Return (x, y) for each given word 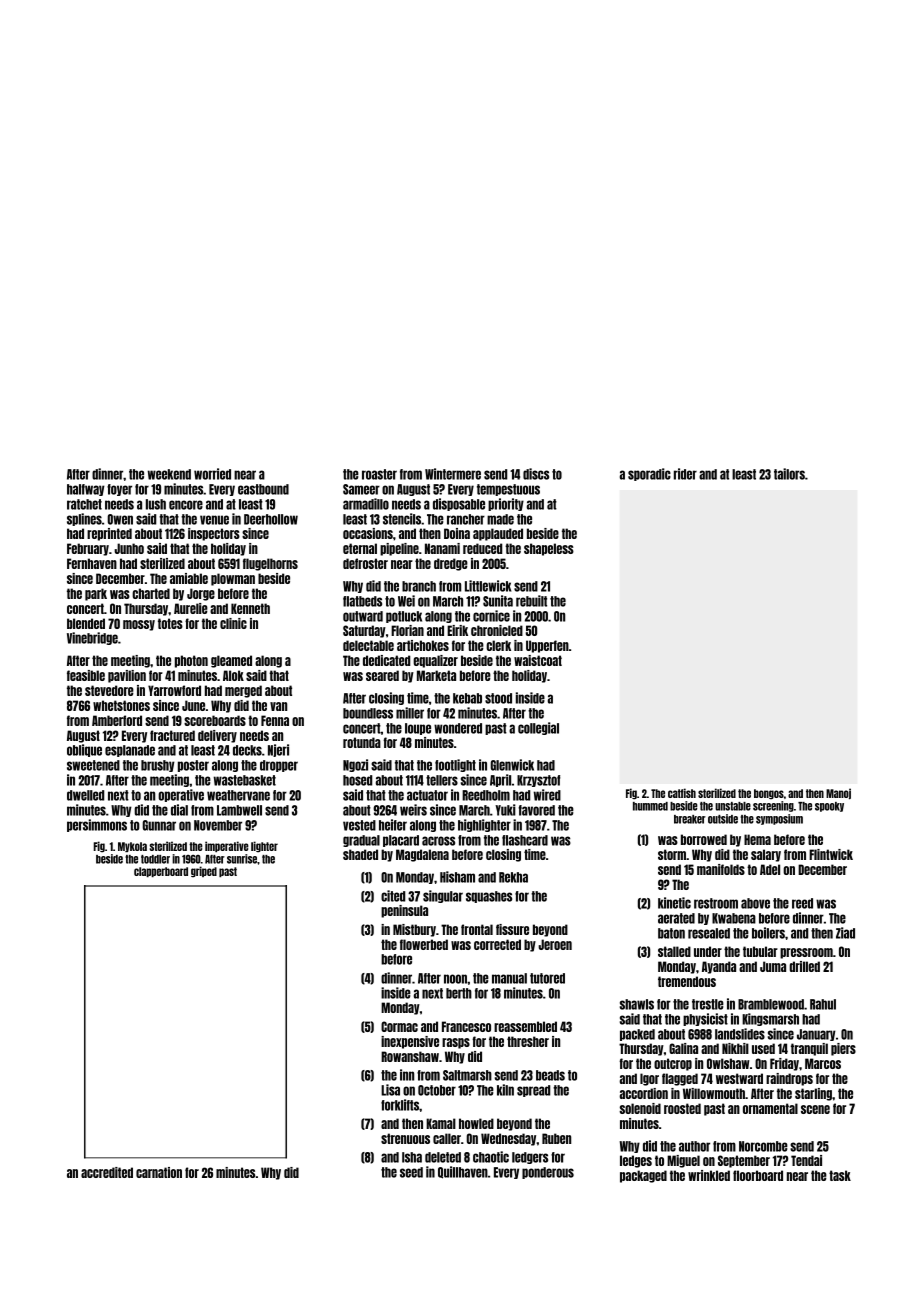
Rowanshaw (410, 1056)
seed (411, 1172)
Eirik (457, 630)
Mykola (132, 847)
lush (156, 504)
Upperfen (547, 646)
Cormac (399, 1026)
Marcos (823, 1063)
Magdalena (422, 855)
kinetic (674, 903)
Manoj (838, 794)
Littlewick (488, 586)
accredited (107, 1172)
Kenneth (250, 608)
